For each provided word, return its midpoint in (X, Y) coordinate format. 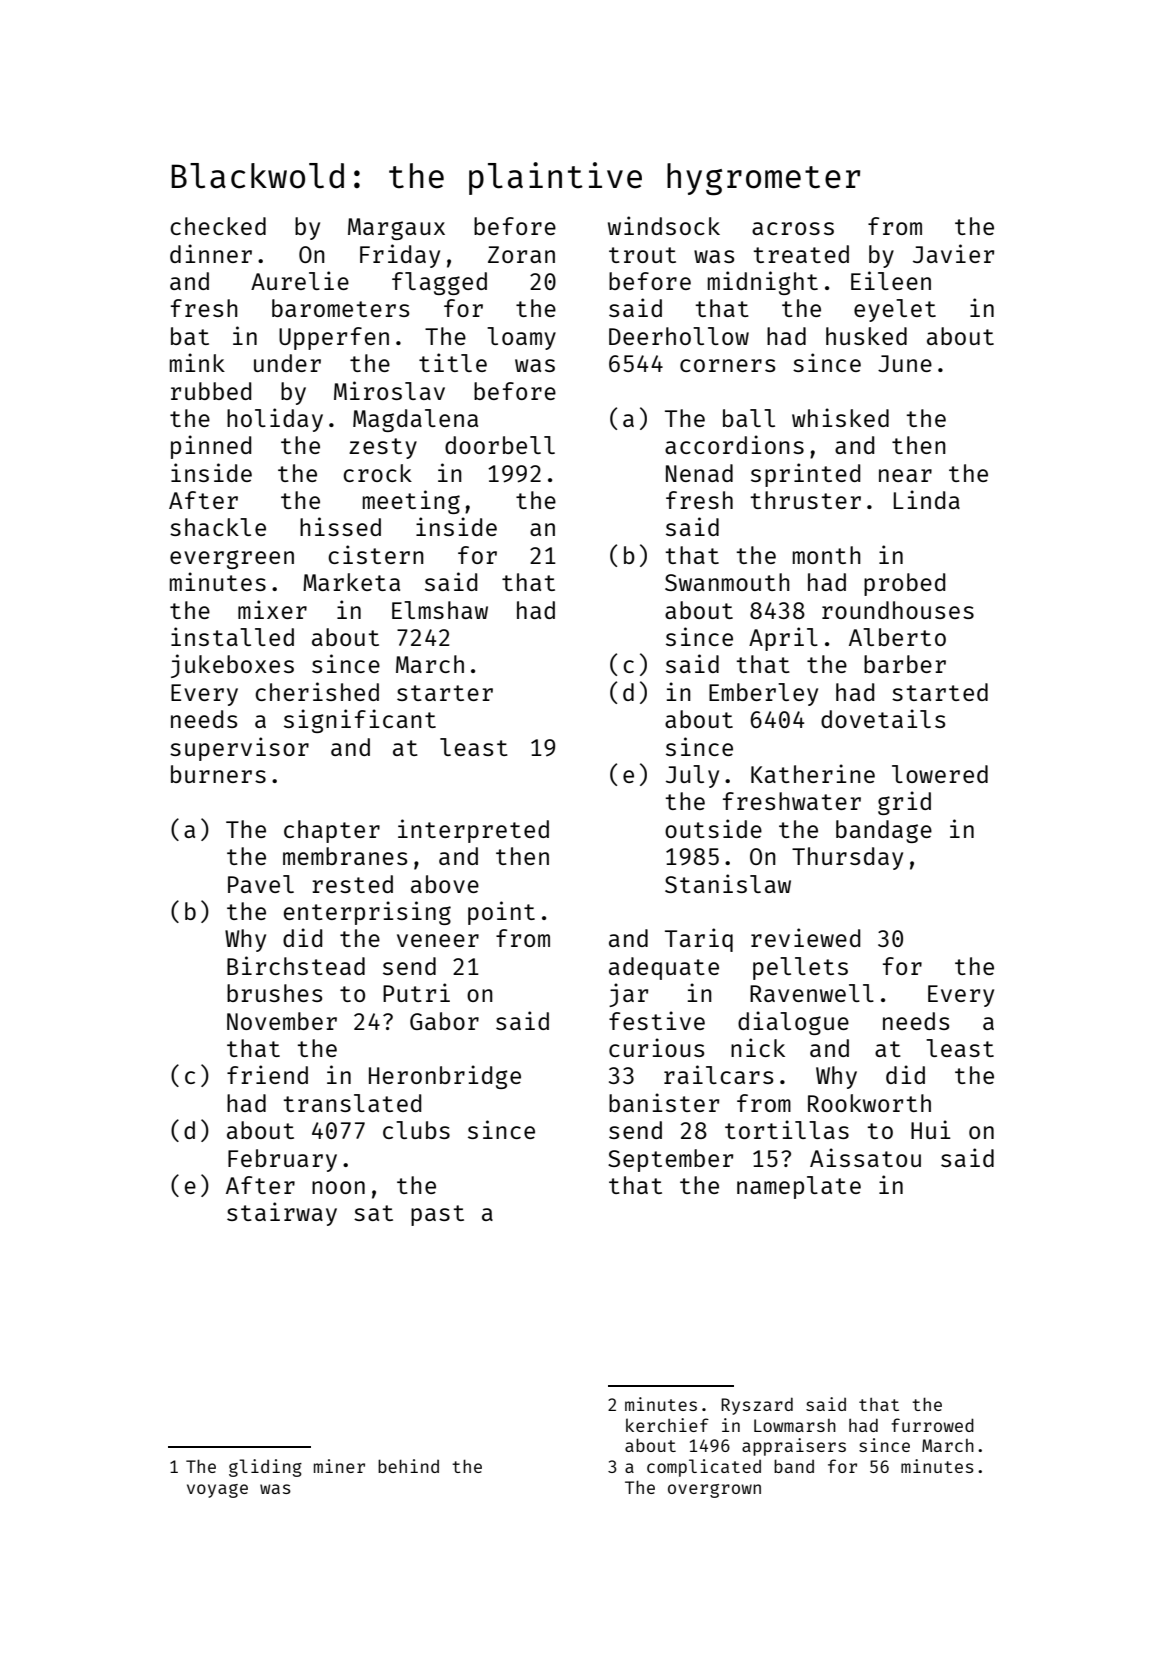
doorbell (500, 445)
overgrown (714, 1491)
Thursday (847, 858)
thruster (806, 500)
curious (656, 1047)
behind (408, 1466)
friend (267, 1074)
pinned (211, 447)
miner (339, 1466)
